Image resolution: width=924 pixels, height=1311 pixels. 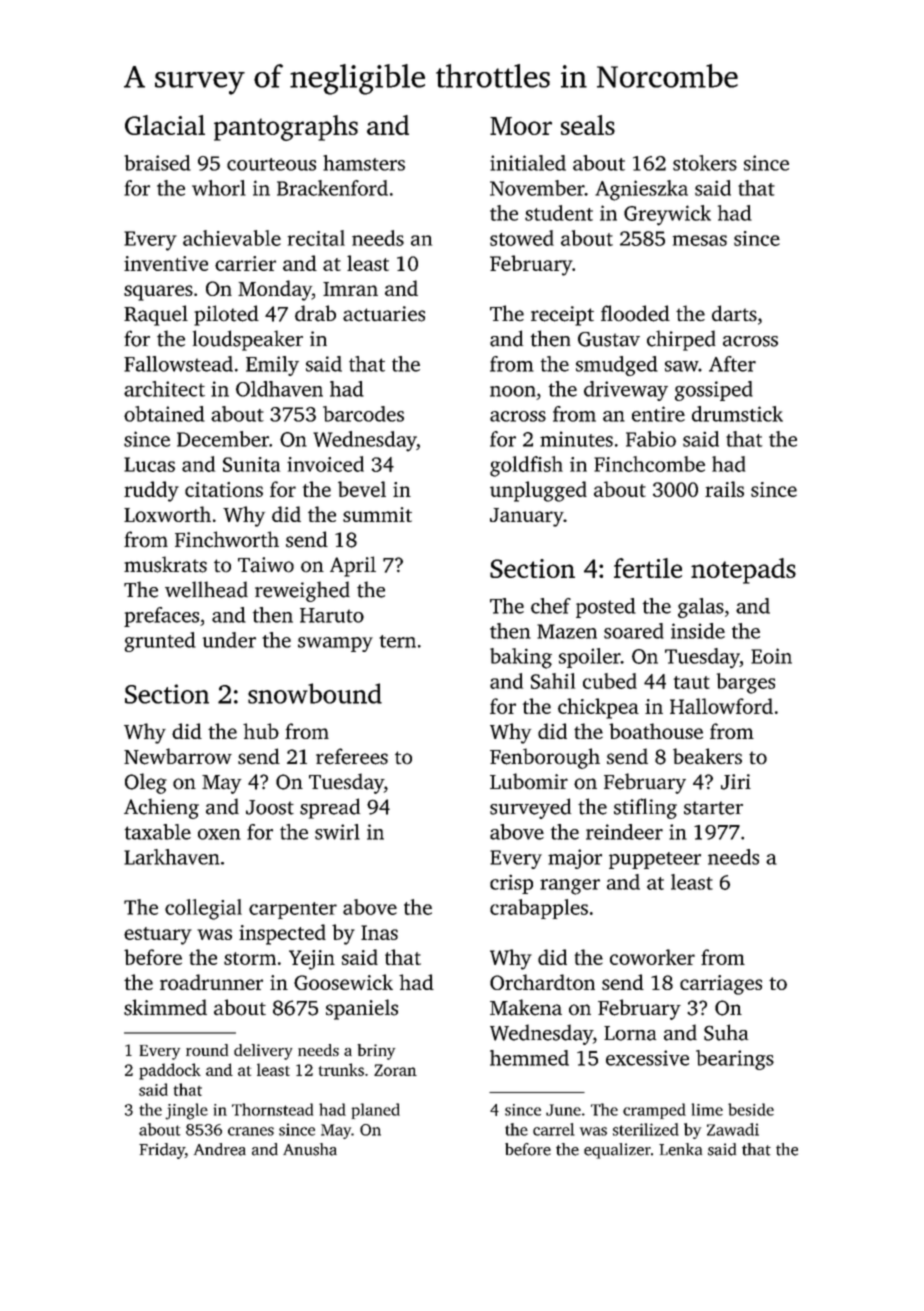 What do you see at coordinates (203, 909) in the document?
I see `collegial` at bounding box center [203, 909].
